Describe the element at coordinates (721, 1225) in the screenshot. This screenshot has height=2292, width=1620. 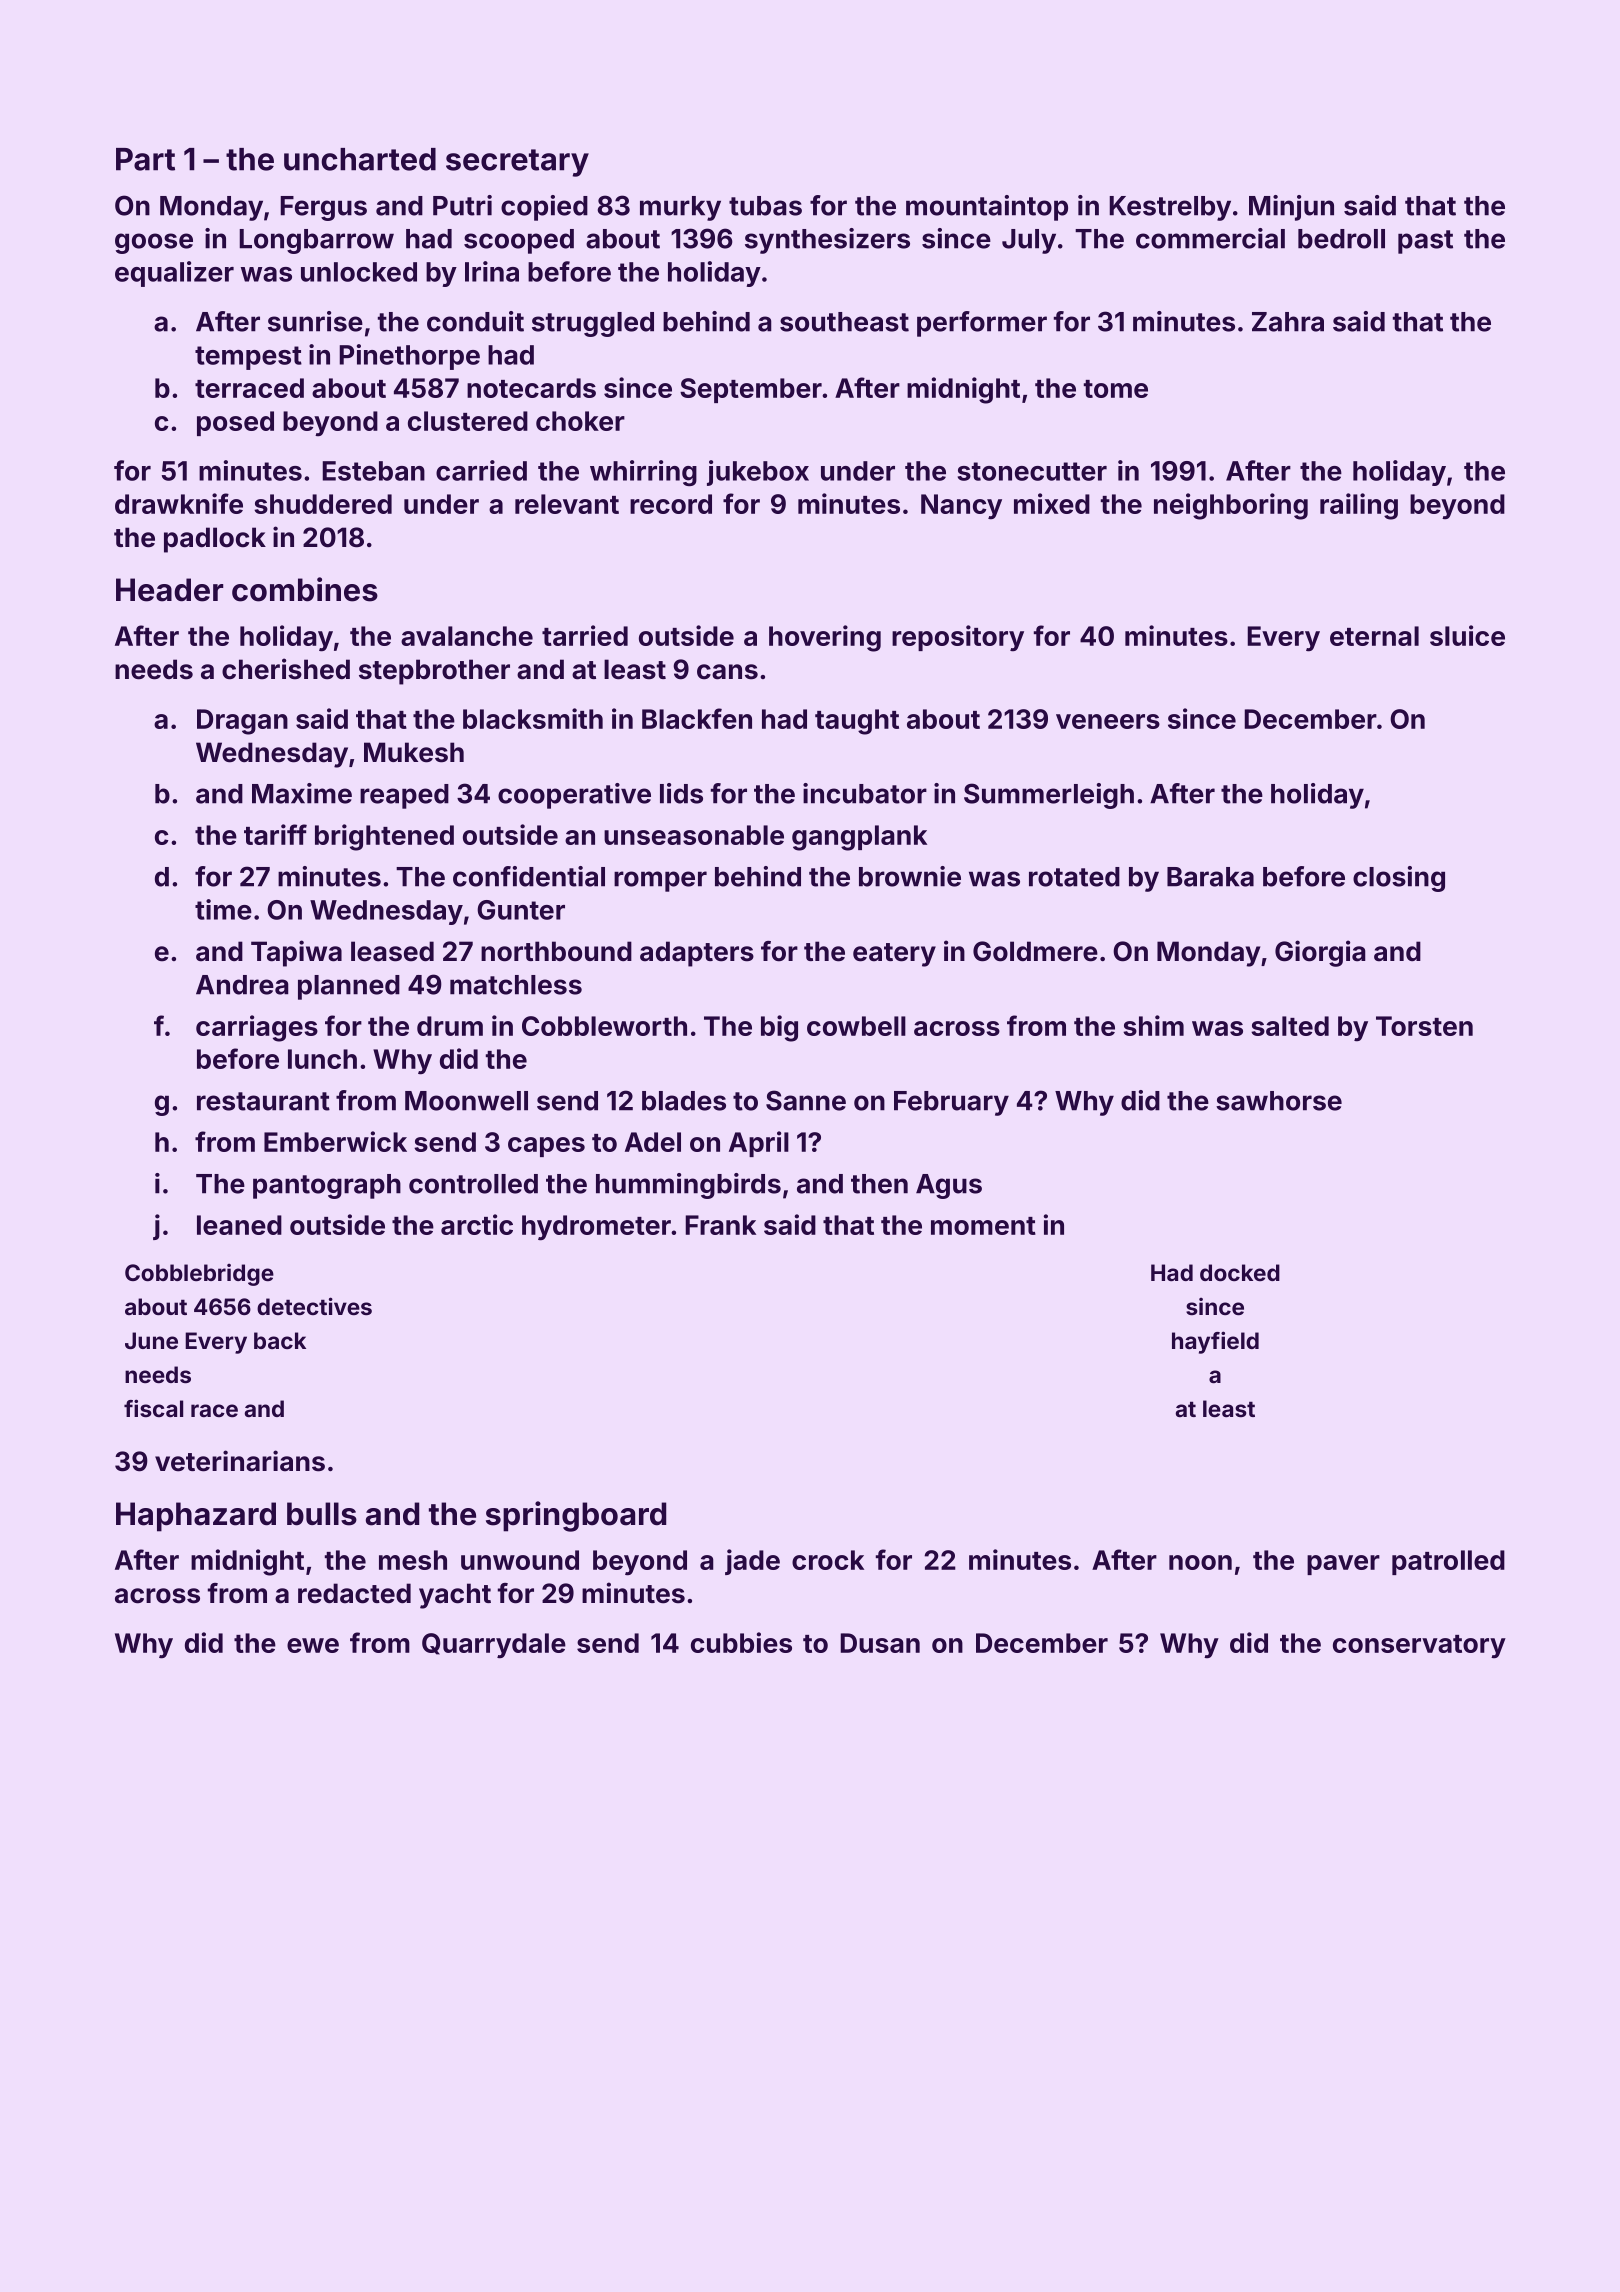
I see `Frank` at that location.
